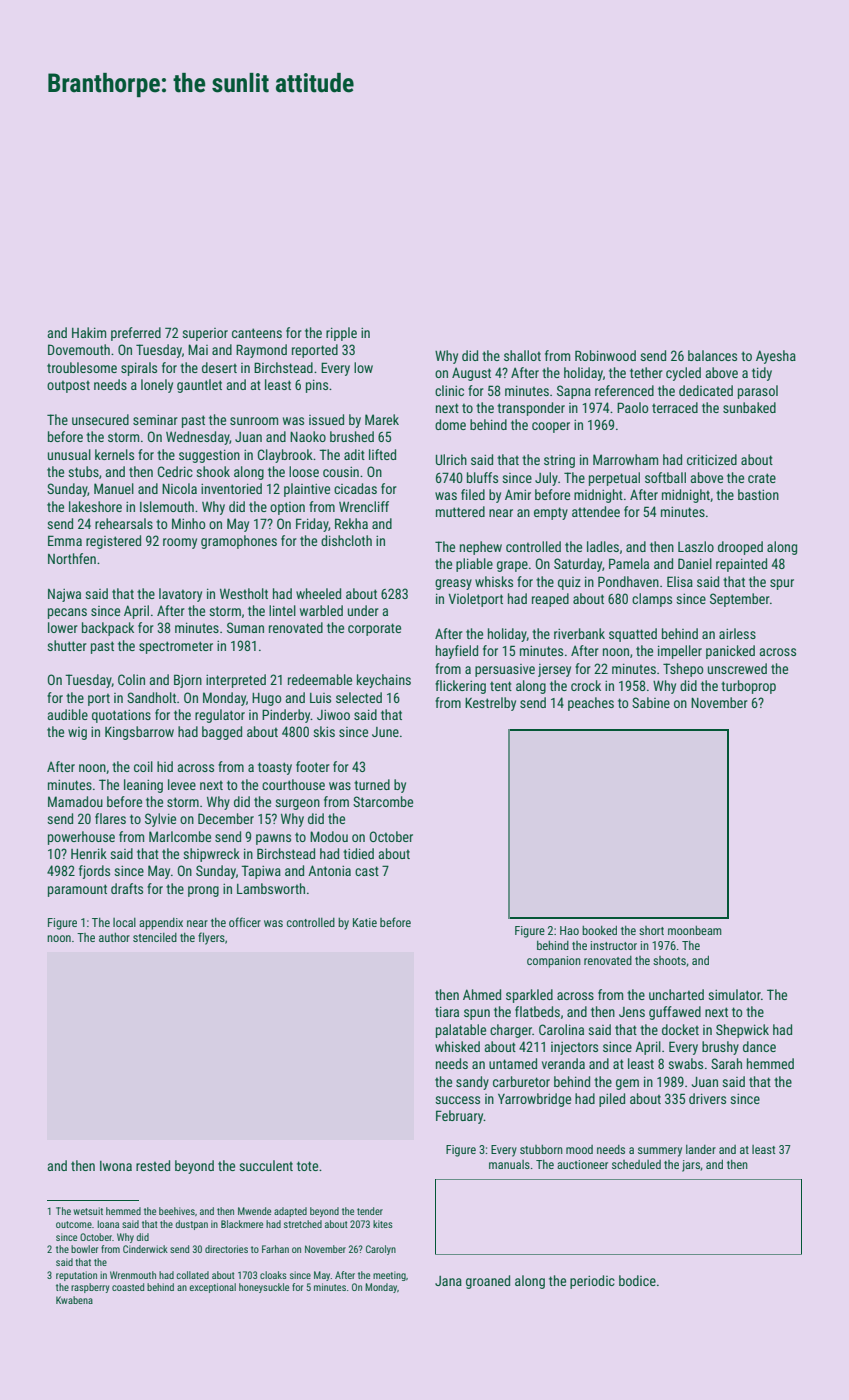  I want to click on mood, so click(579, 1149).
